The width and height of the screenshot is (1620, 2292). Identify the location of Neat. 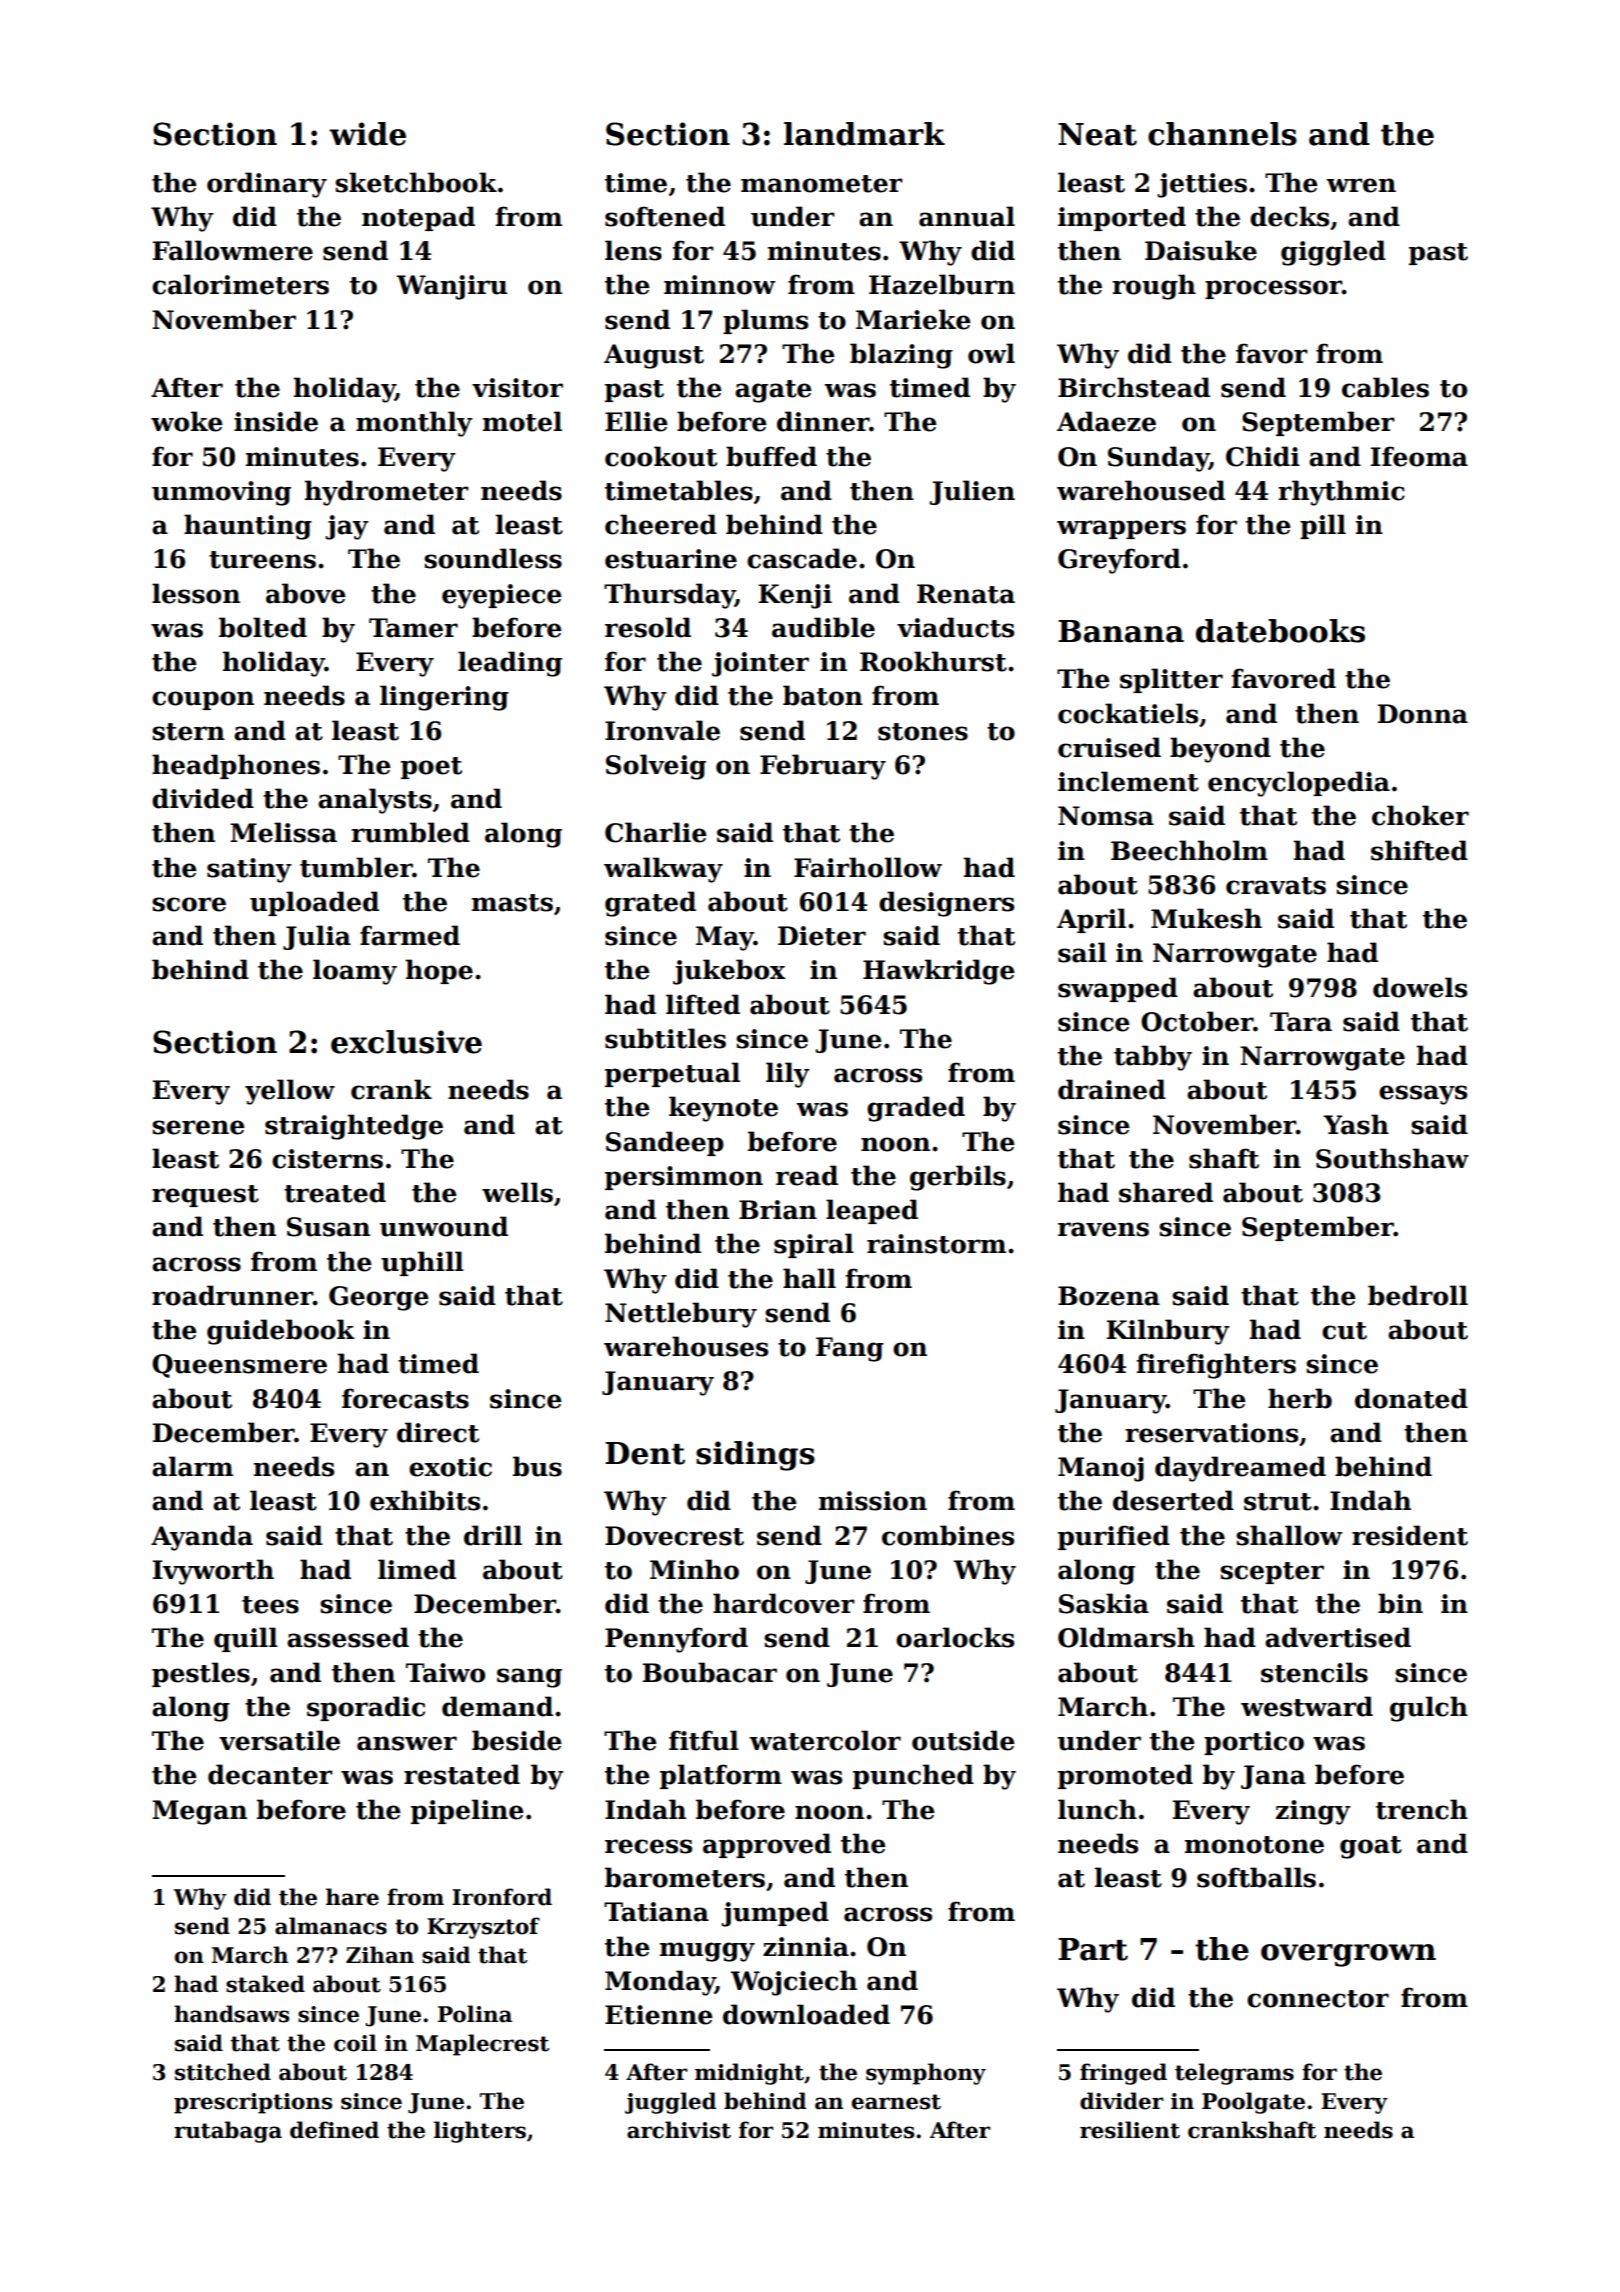
(1097, 134).
